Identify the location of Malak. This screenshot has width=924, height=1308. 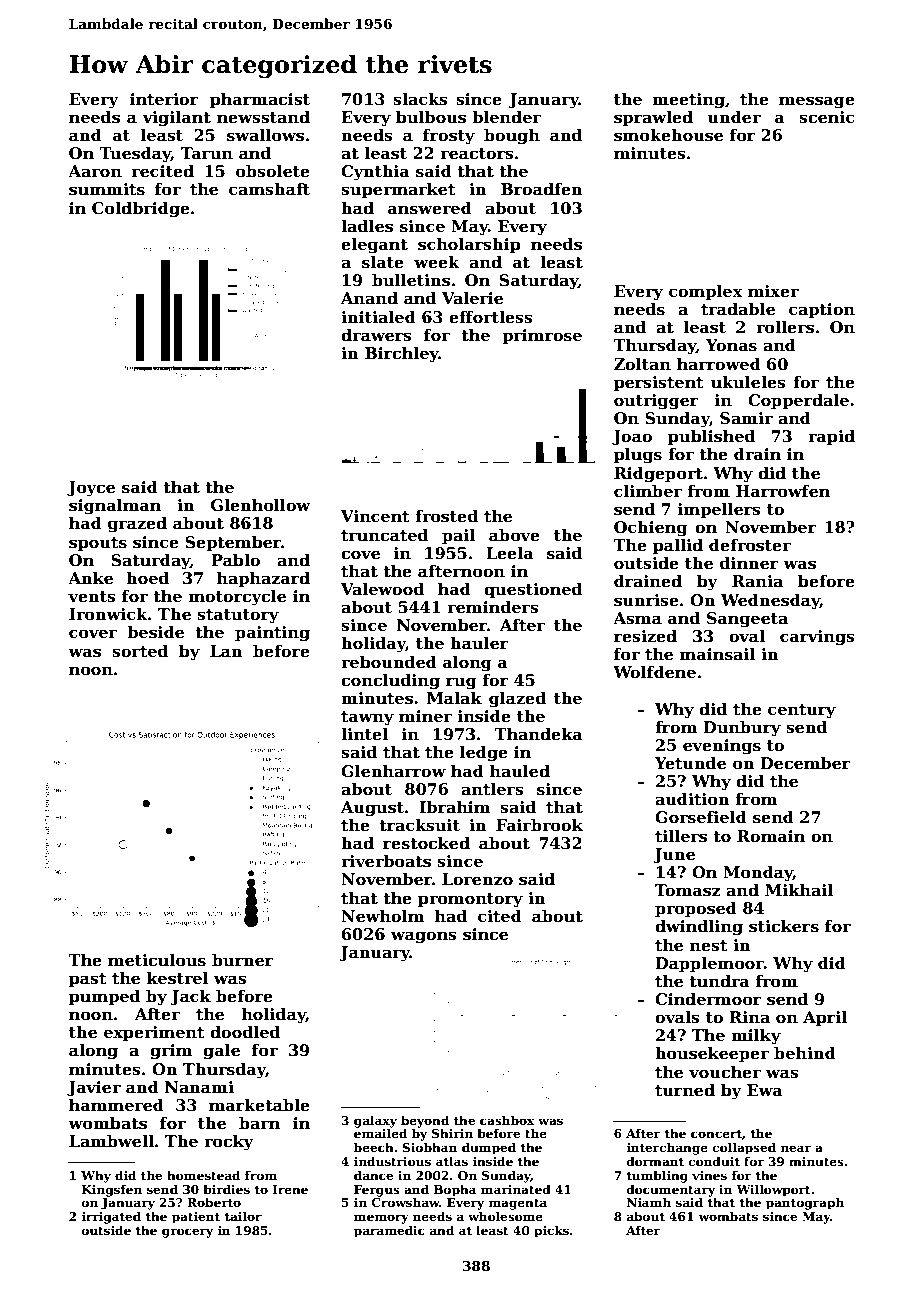
(454, 698).
